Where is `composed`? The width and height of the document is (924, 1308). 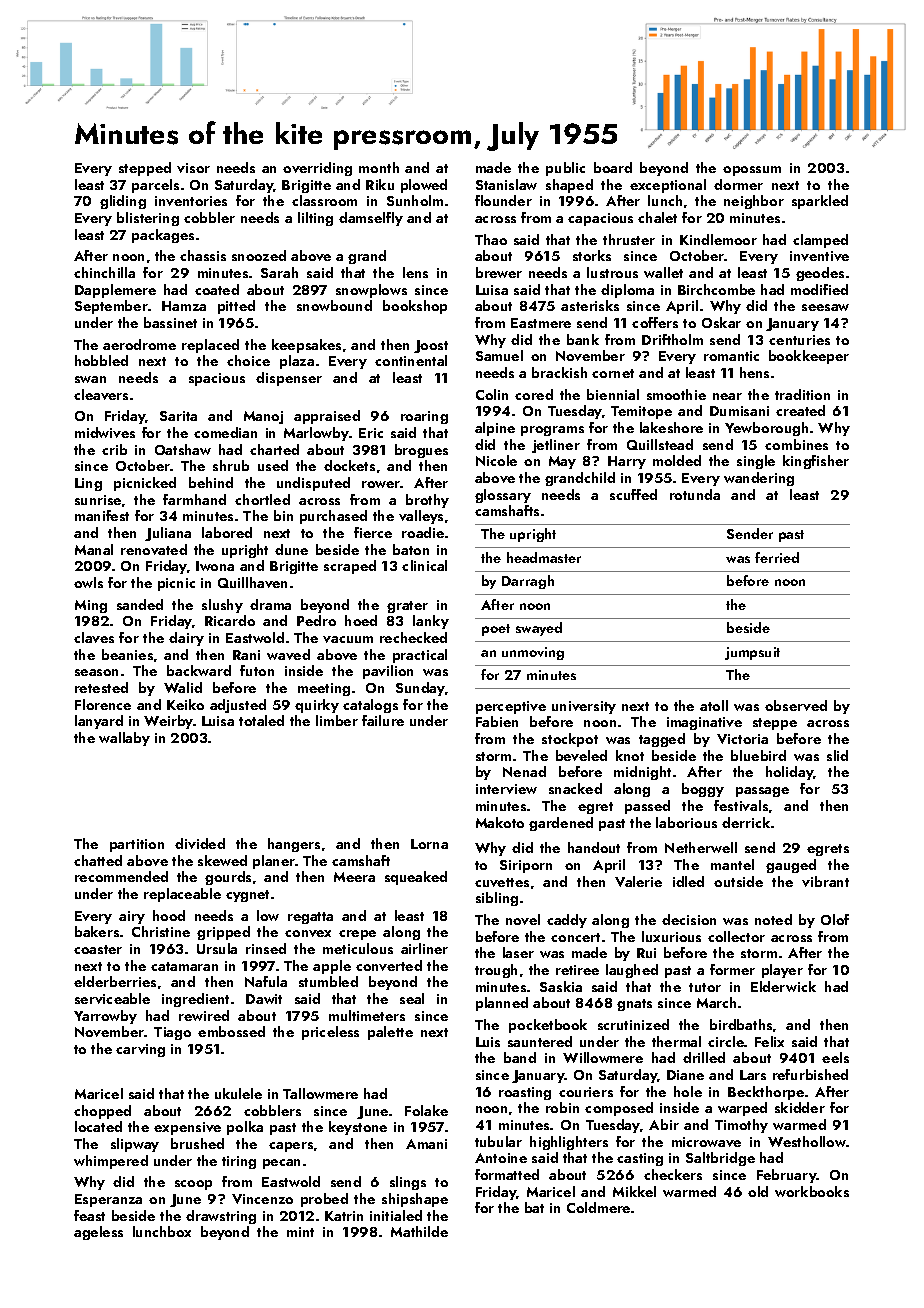
composed is located at coordinates (619, 1109).
